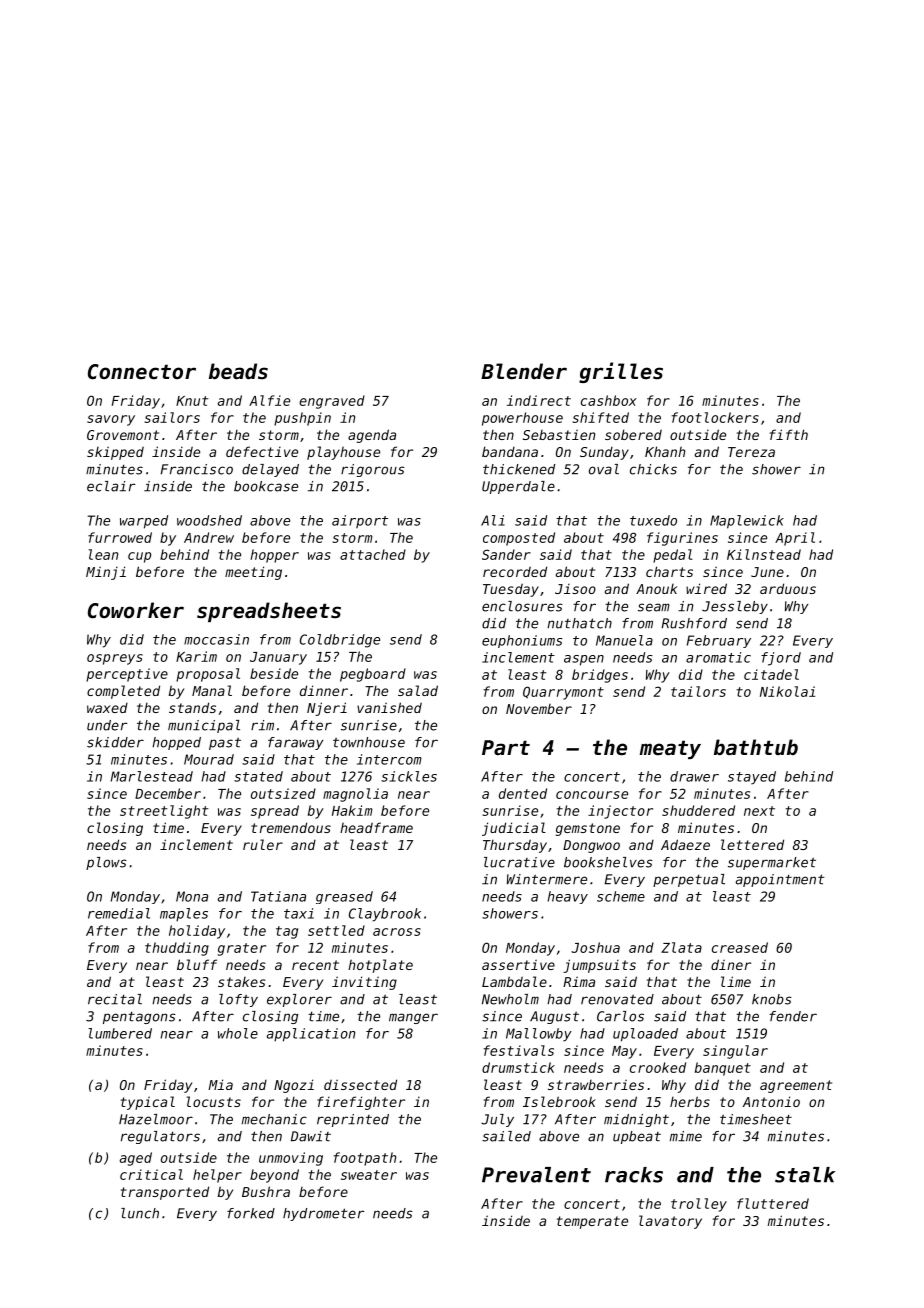  Describe the element at coordinates (767, 572) in the screenshot. I see `June` at that location.
